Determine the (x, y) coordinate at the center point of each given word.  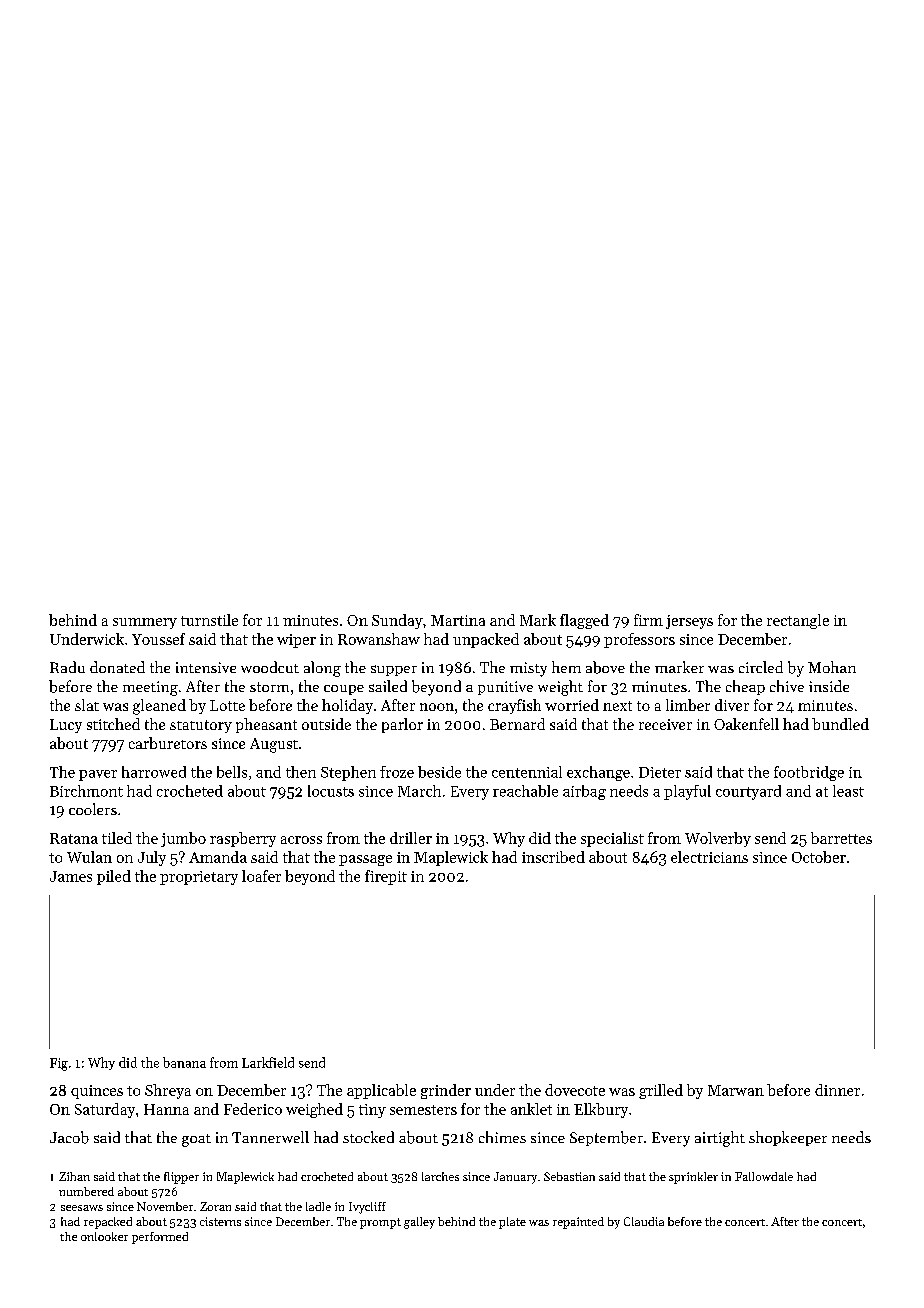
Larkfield (268, 1062)
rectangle (798, 621)
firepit (386, 877)
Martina (458, 620)
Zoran (215, 1206)
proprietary (199, 878)
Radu (67, 667)
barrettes (841, 838)
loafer (261, 876)
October (819, 857)
